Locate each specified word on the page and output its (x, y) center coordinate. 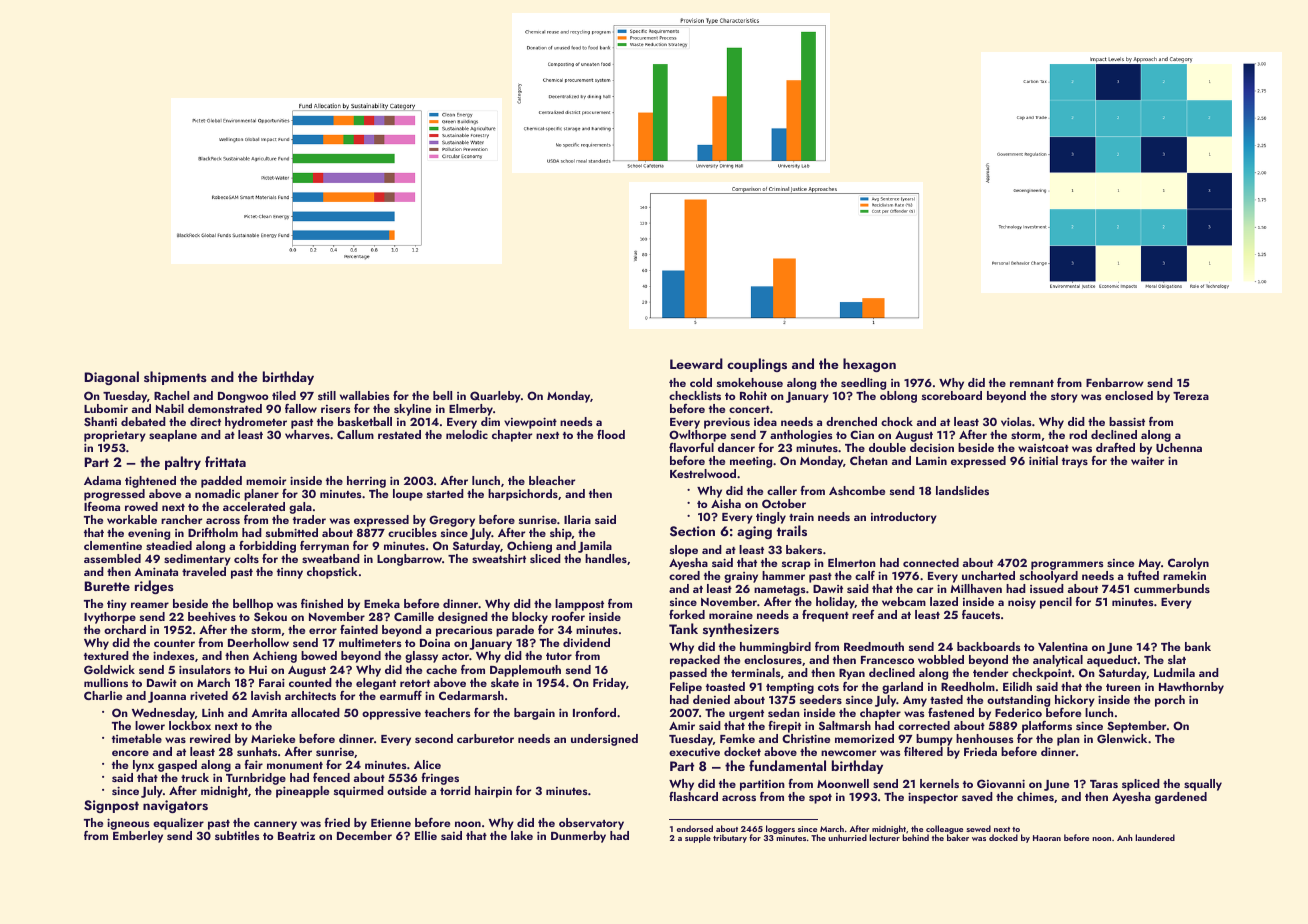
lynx (143, 766)
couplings (757, 365)
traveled (204, 571)
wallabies (365, 395)
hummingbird (775, 648)
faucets (981, 614)
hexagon (869, 365)
